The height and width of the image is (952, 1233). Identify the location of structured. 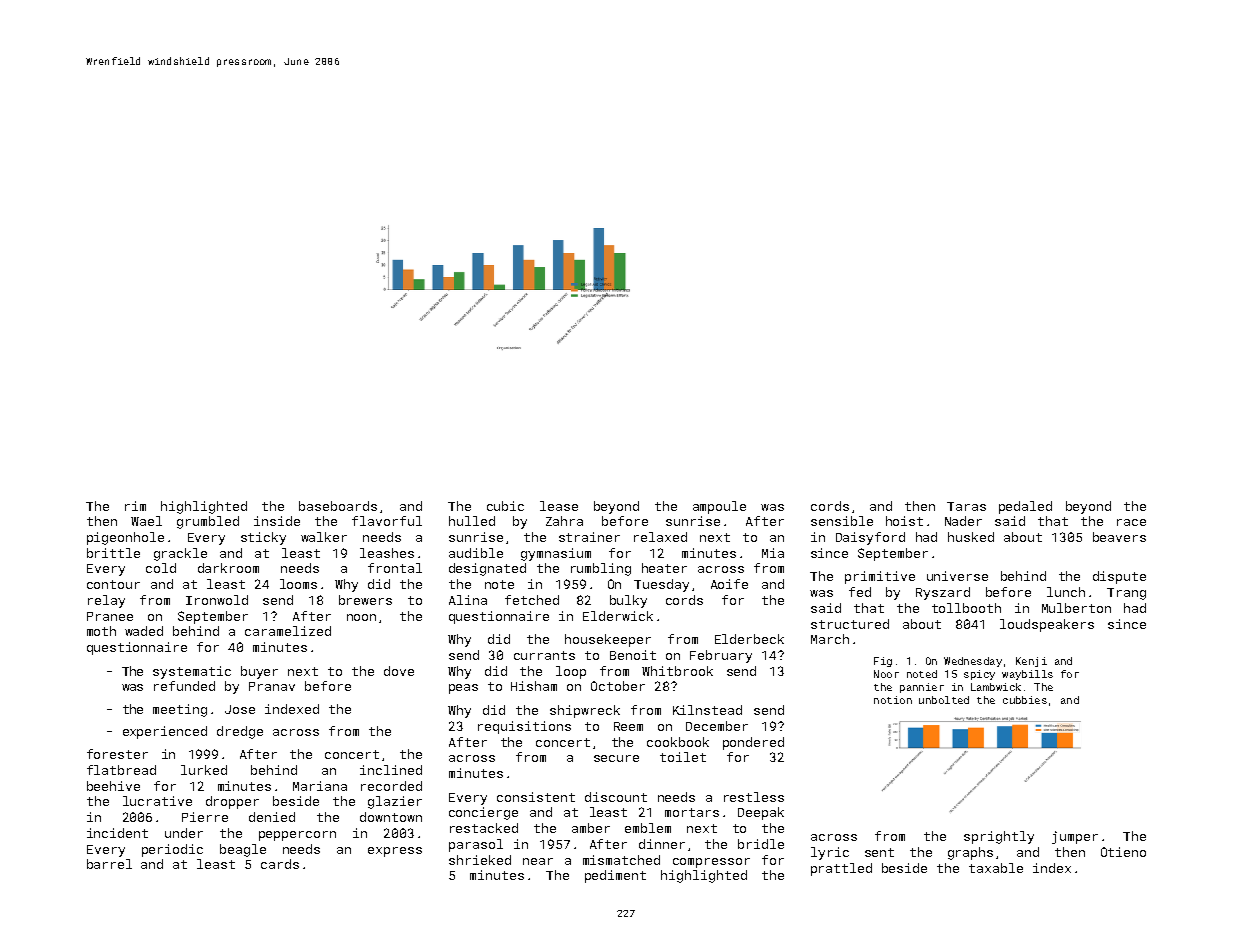
(850, 624).
